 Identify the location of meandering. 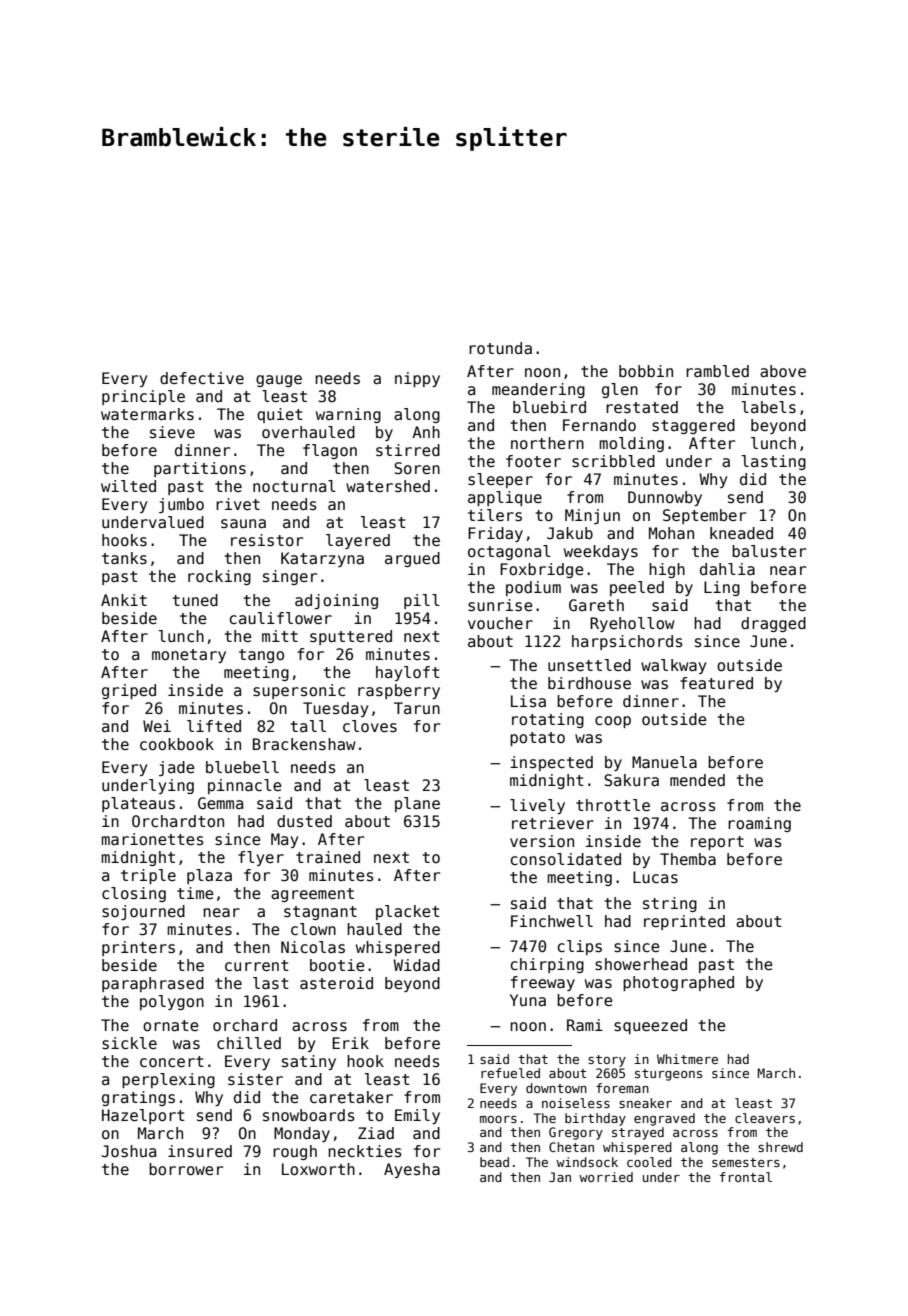
(538, 390).
